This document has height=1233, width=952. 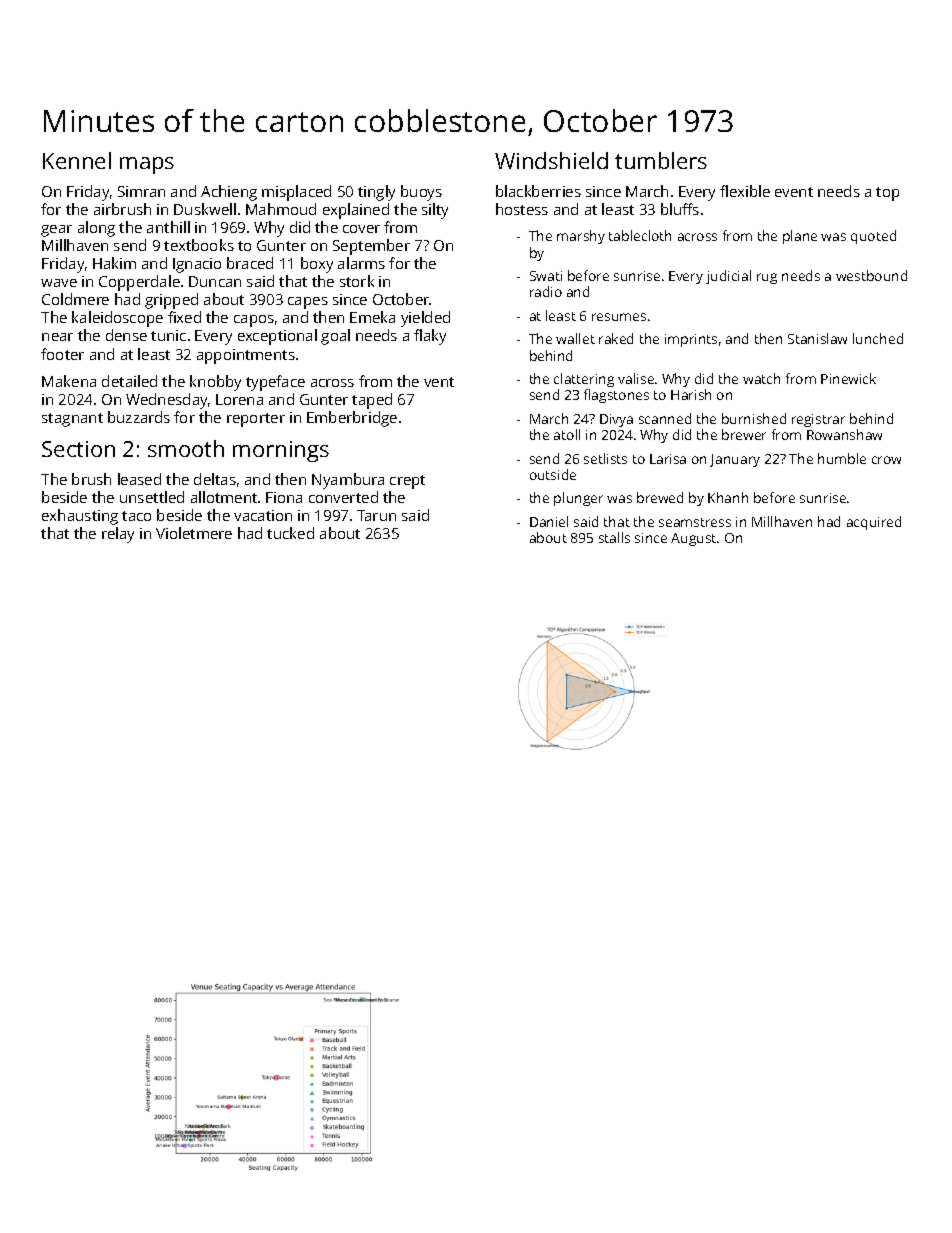 What do you see at coordinates (77, 160) in the document?
I see `Kennel` at bounding box center [77, 160].
